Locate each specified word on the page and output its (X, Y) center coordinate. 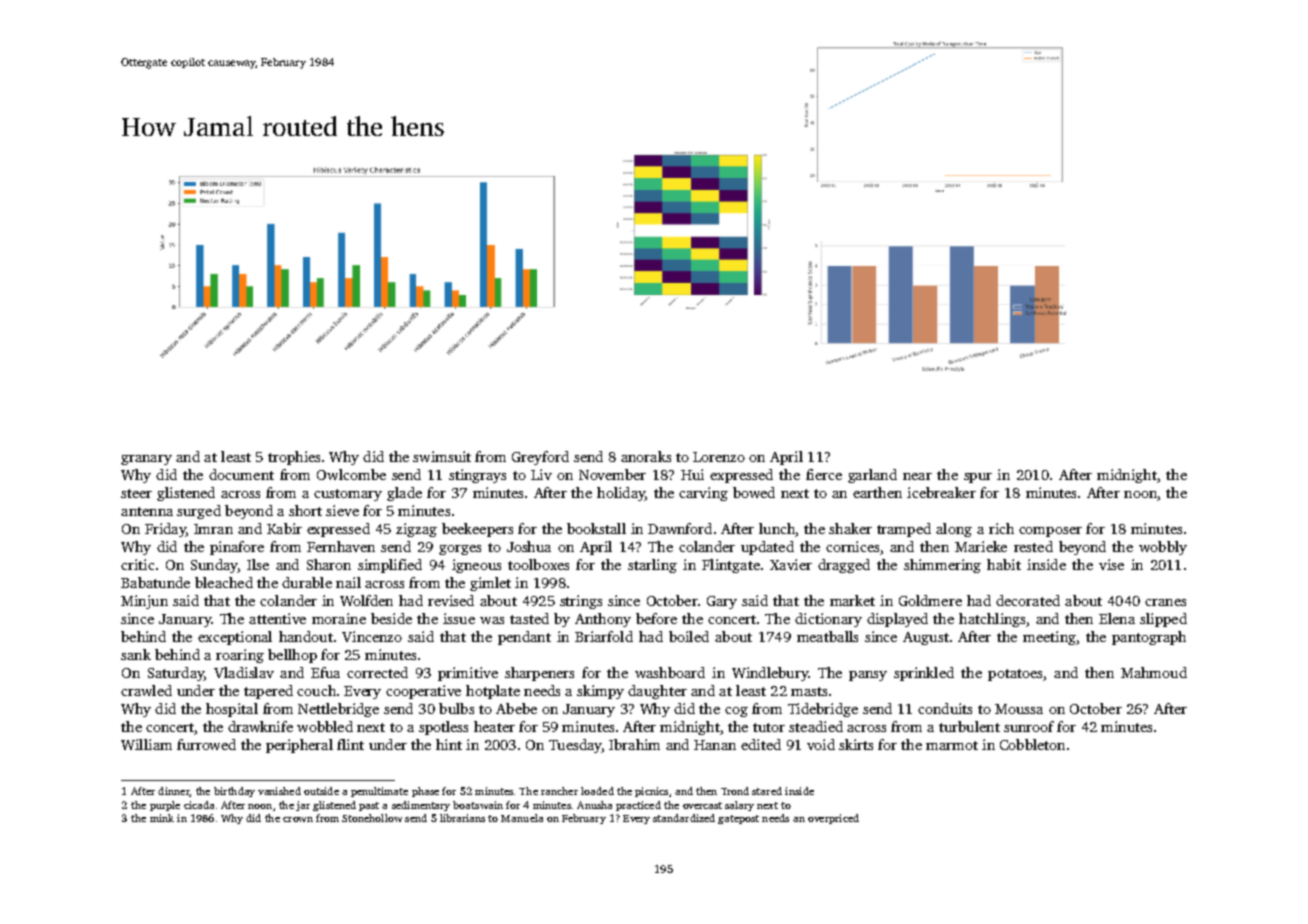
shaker (850, 528)
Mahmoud (1154, 672)
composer (1050, 532)
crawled (146, 690)
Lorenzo (719, 457)
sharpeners (539, 674)
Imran (213, 529)
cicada (199, 805)
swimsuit (442, 456)
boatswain (478, 805)
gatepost (738, 819)
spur (978, 478)
